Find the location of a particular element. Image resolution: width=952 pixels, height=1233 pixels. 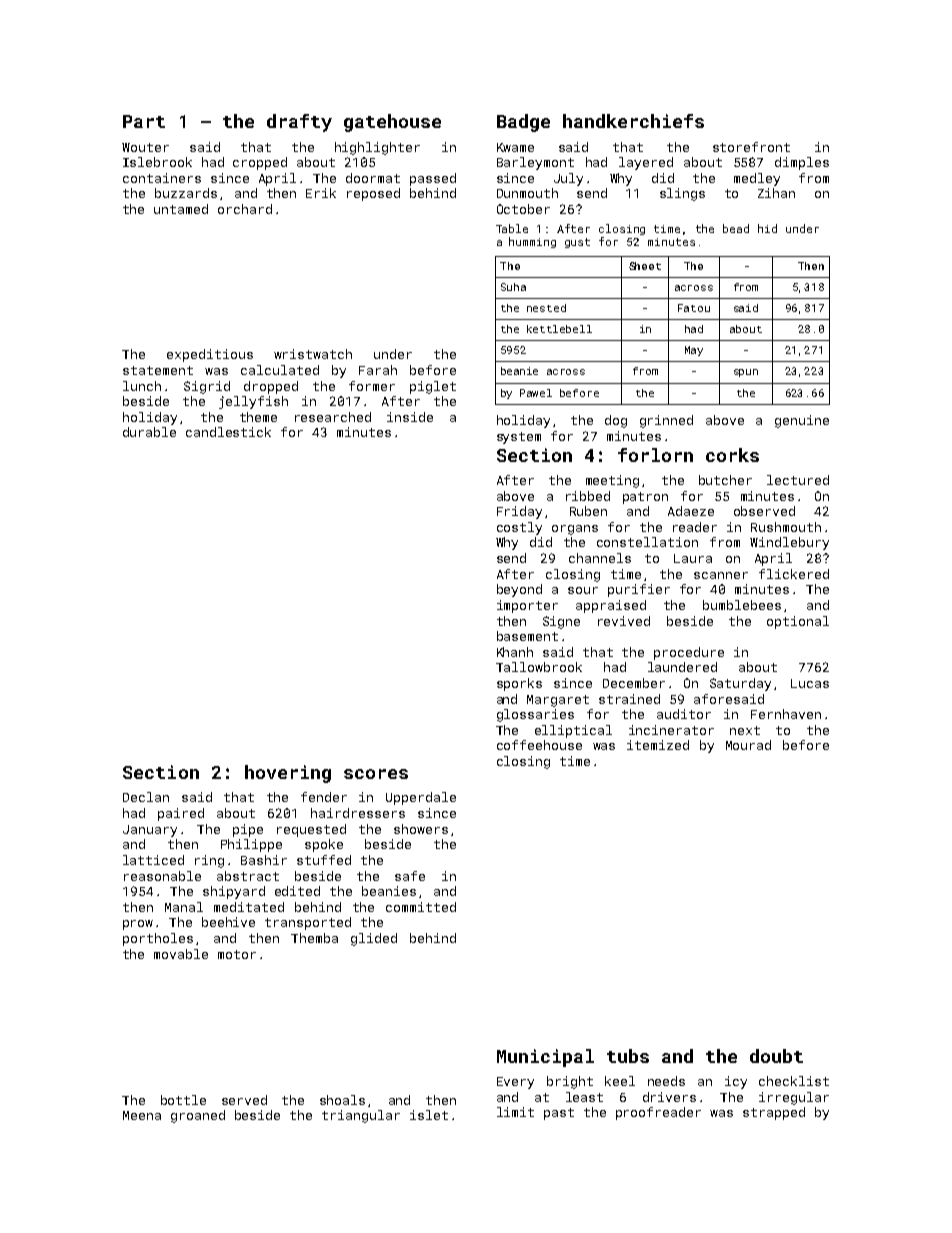

handkerchiefs is located at coordinates (633, 121).
